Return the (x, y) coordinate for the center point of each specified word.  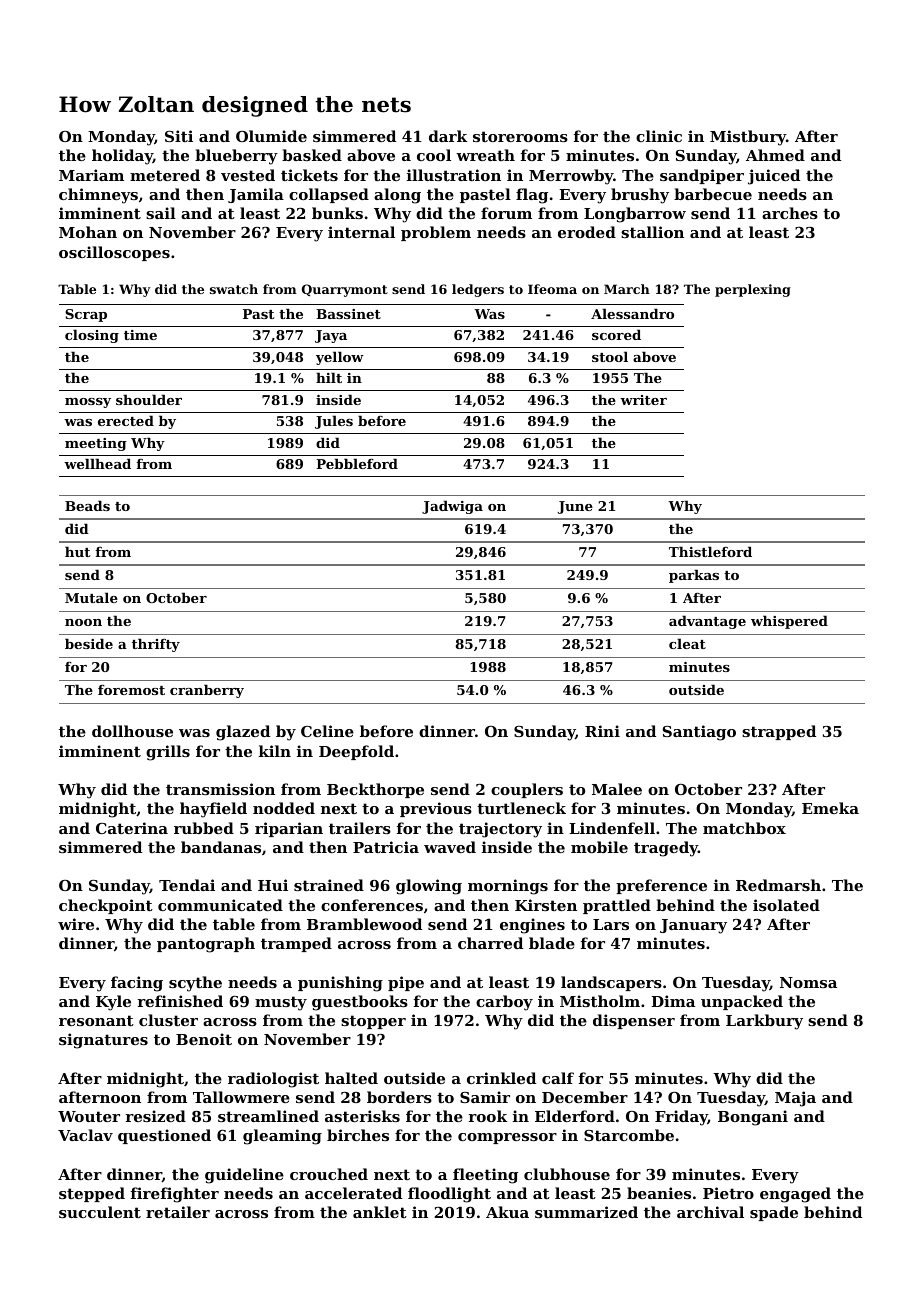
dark (448, 136)
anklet (380, 1212)
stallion (652, 232)
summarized (586, 1212)
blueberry (236, 157)
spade (774, 1213)
